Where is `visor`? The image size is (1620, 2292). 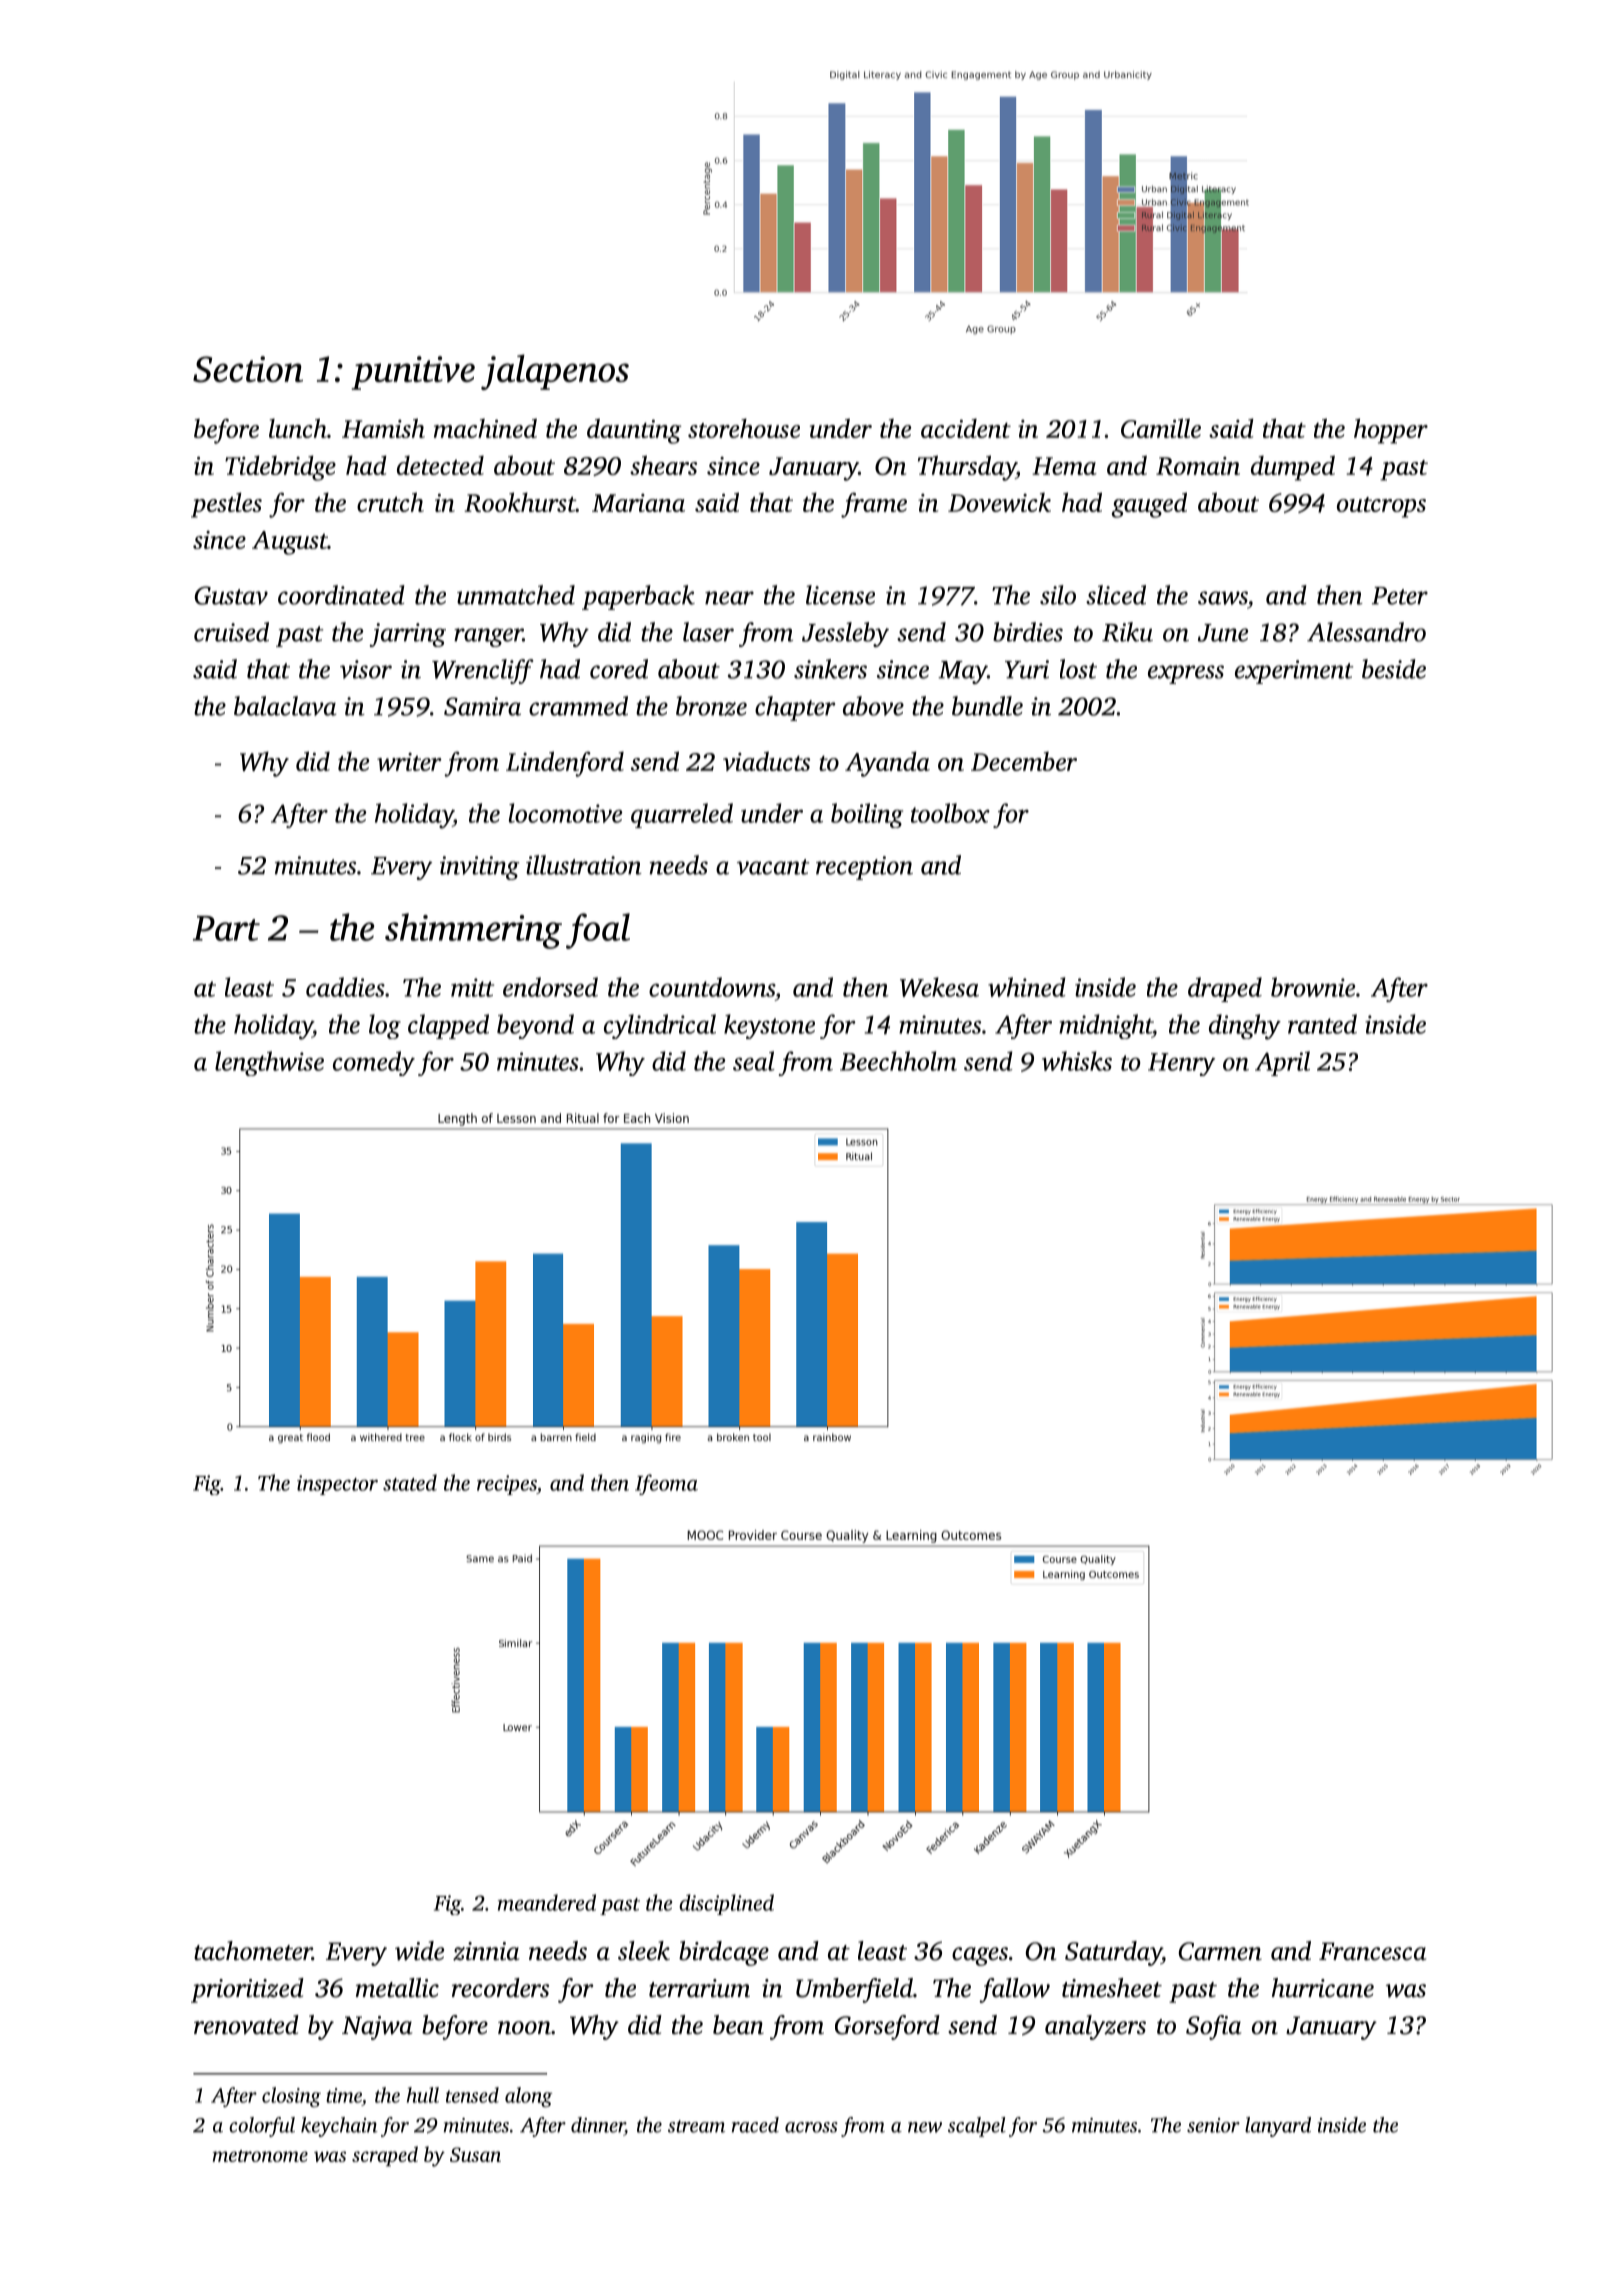 visor is located at coordinates (366, 669).
